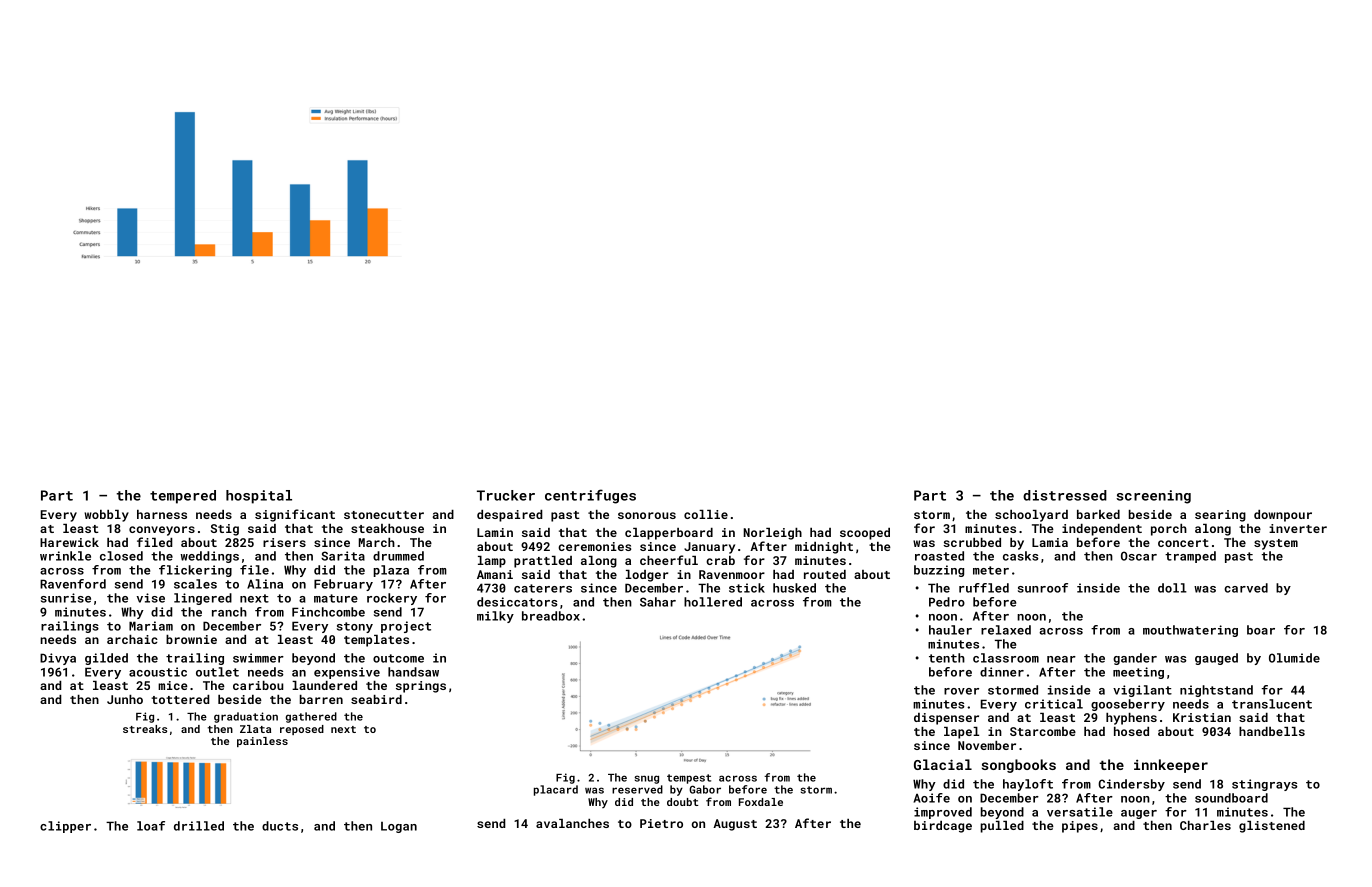 This image has height=887, width=1372. Describe the element at coordinates (262, 742) in the image. I see `painless` at that location.
